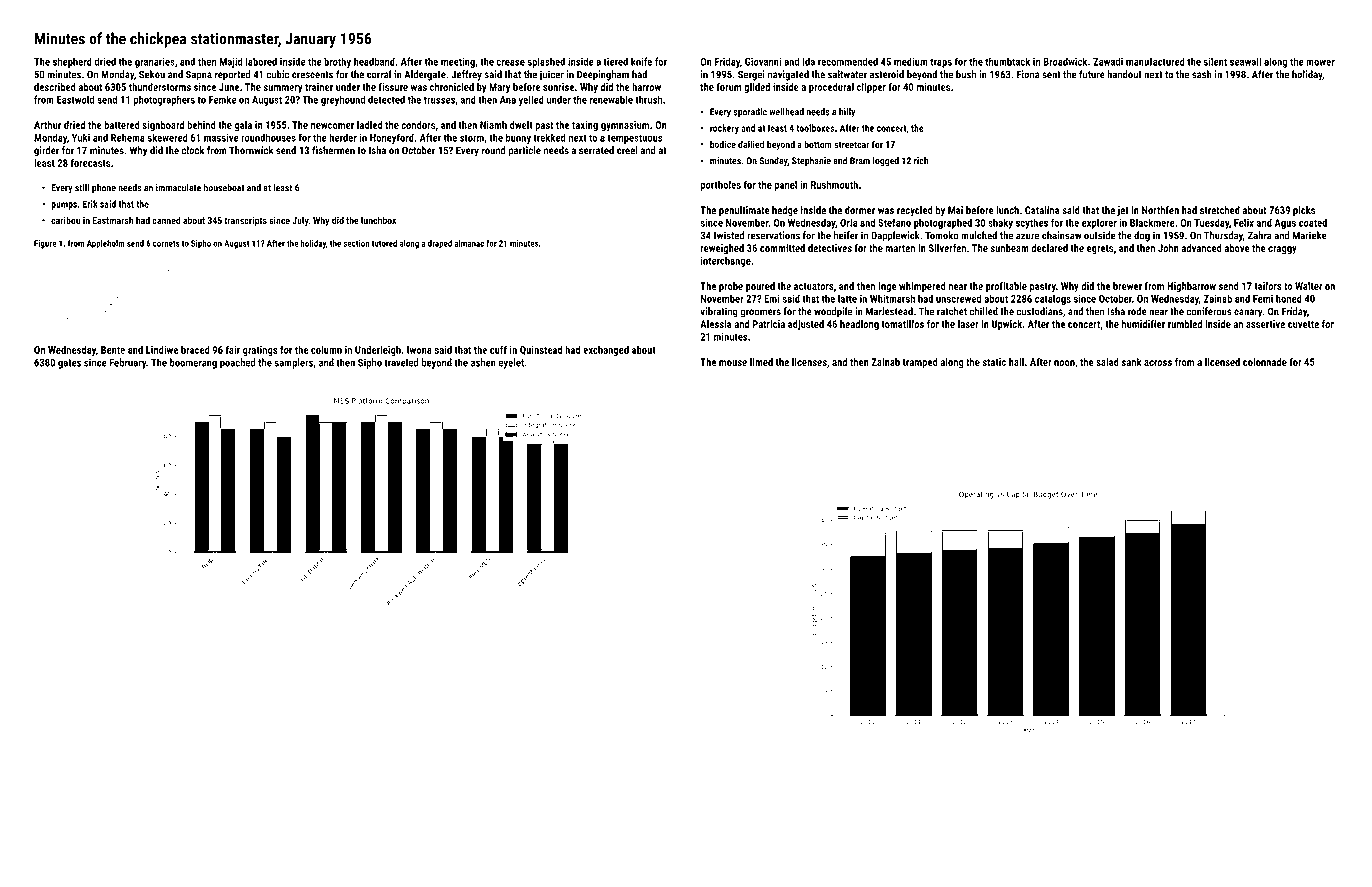 Image resolution: width=1372 pixels, height=887 pixels. Describe the element at coordinates (46, 151) in the image. I see `girder` at that location.
